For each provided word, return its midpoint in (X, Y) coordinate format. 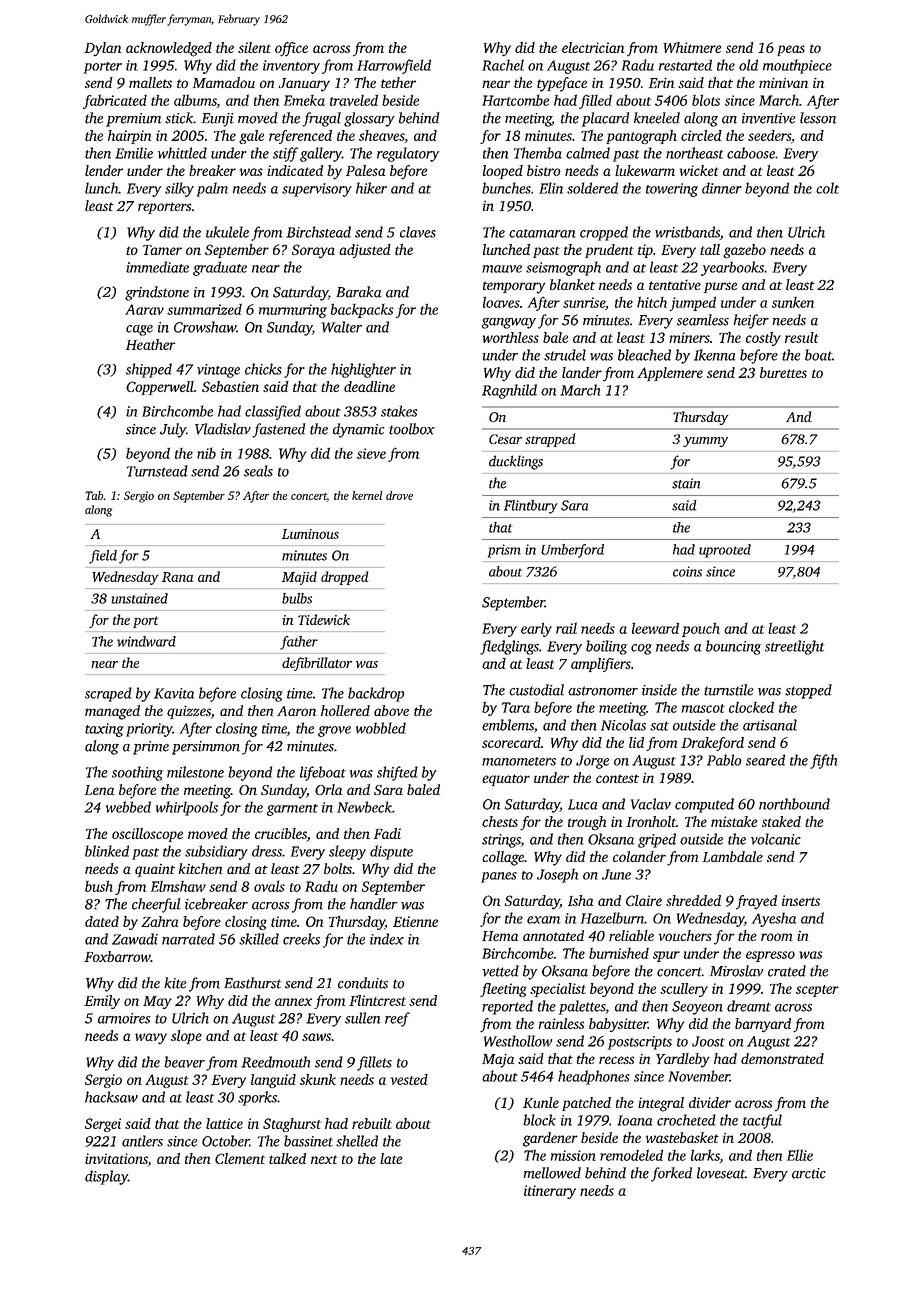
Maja (498, 1061)
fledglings (509, 647)
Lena (100, 790)
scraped (108, 694)
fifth (823, 761)
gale (251, 137)
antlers (142, 1141)
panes (499, 877)
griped (657, 840)
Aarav (144, 309)
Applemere (670, 374)
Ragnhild (509, 391)
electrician (593, 47)
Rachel (503, 65)
